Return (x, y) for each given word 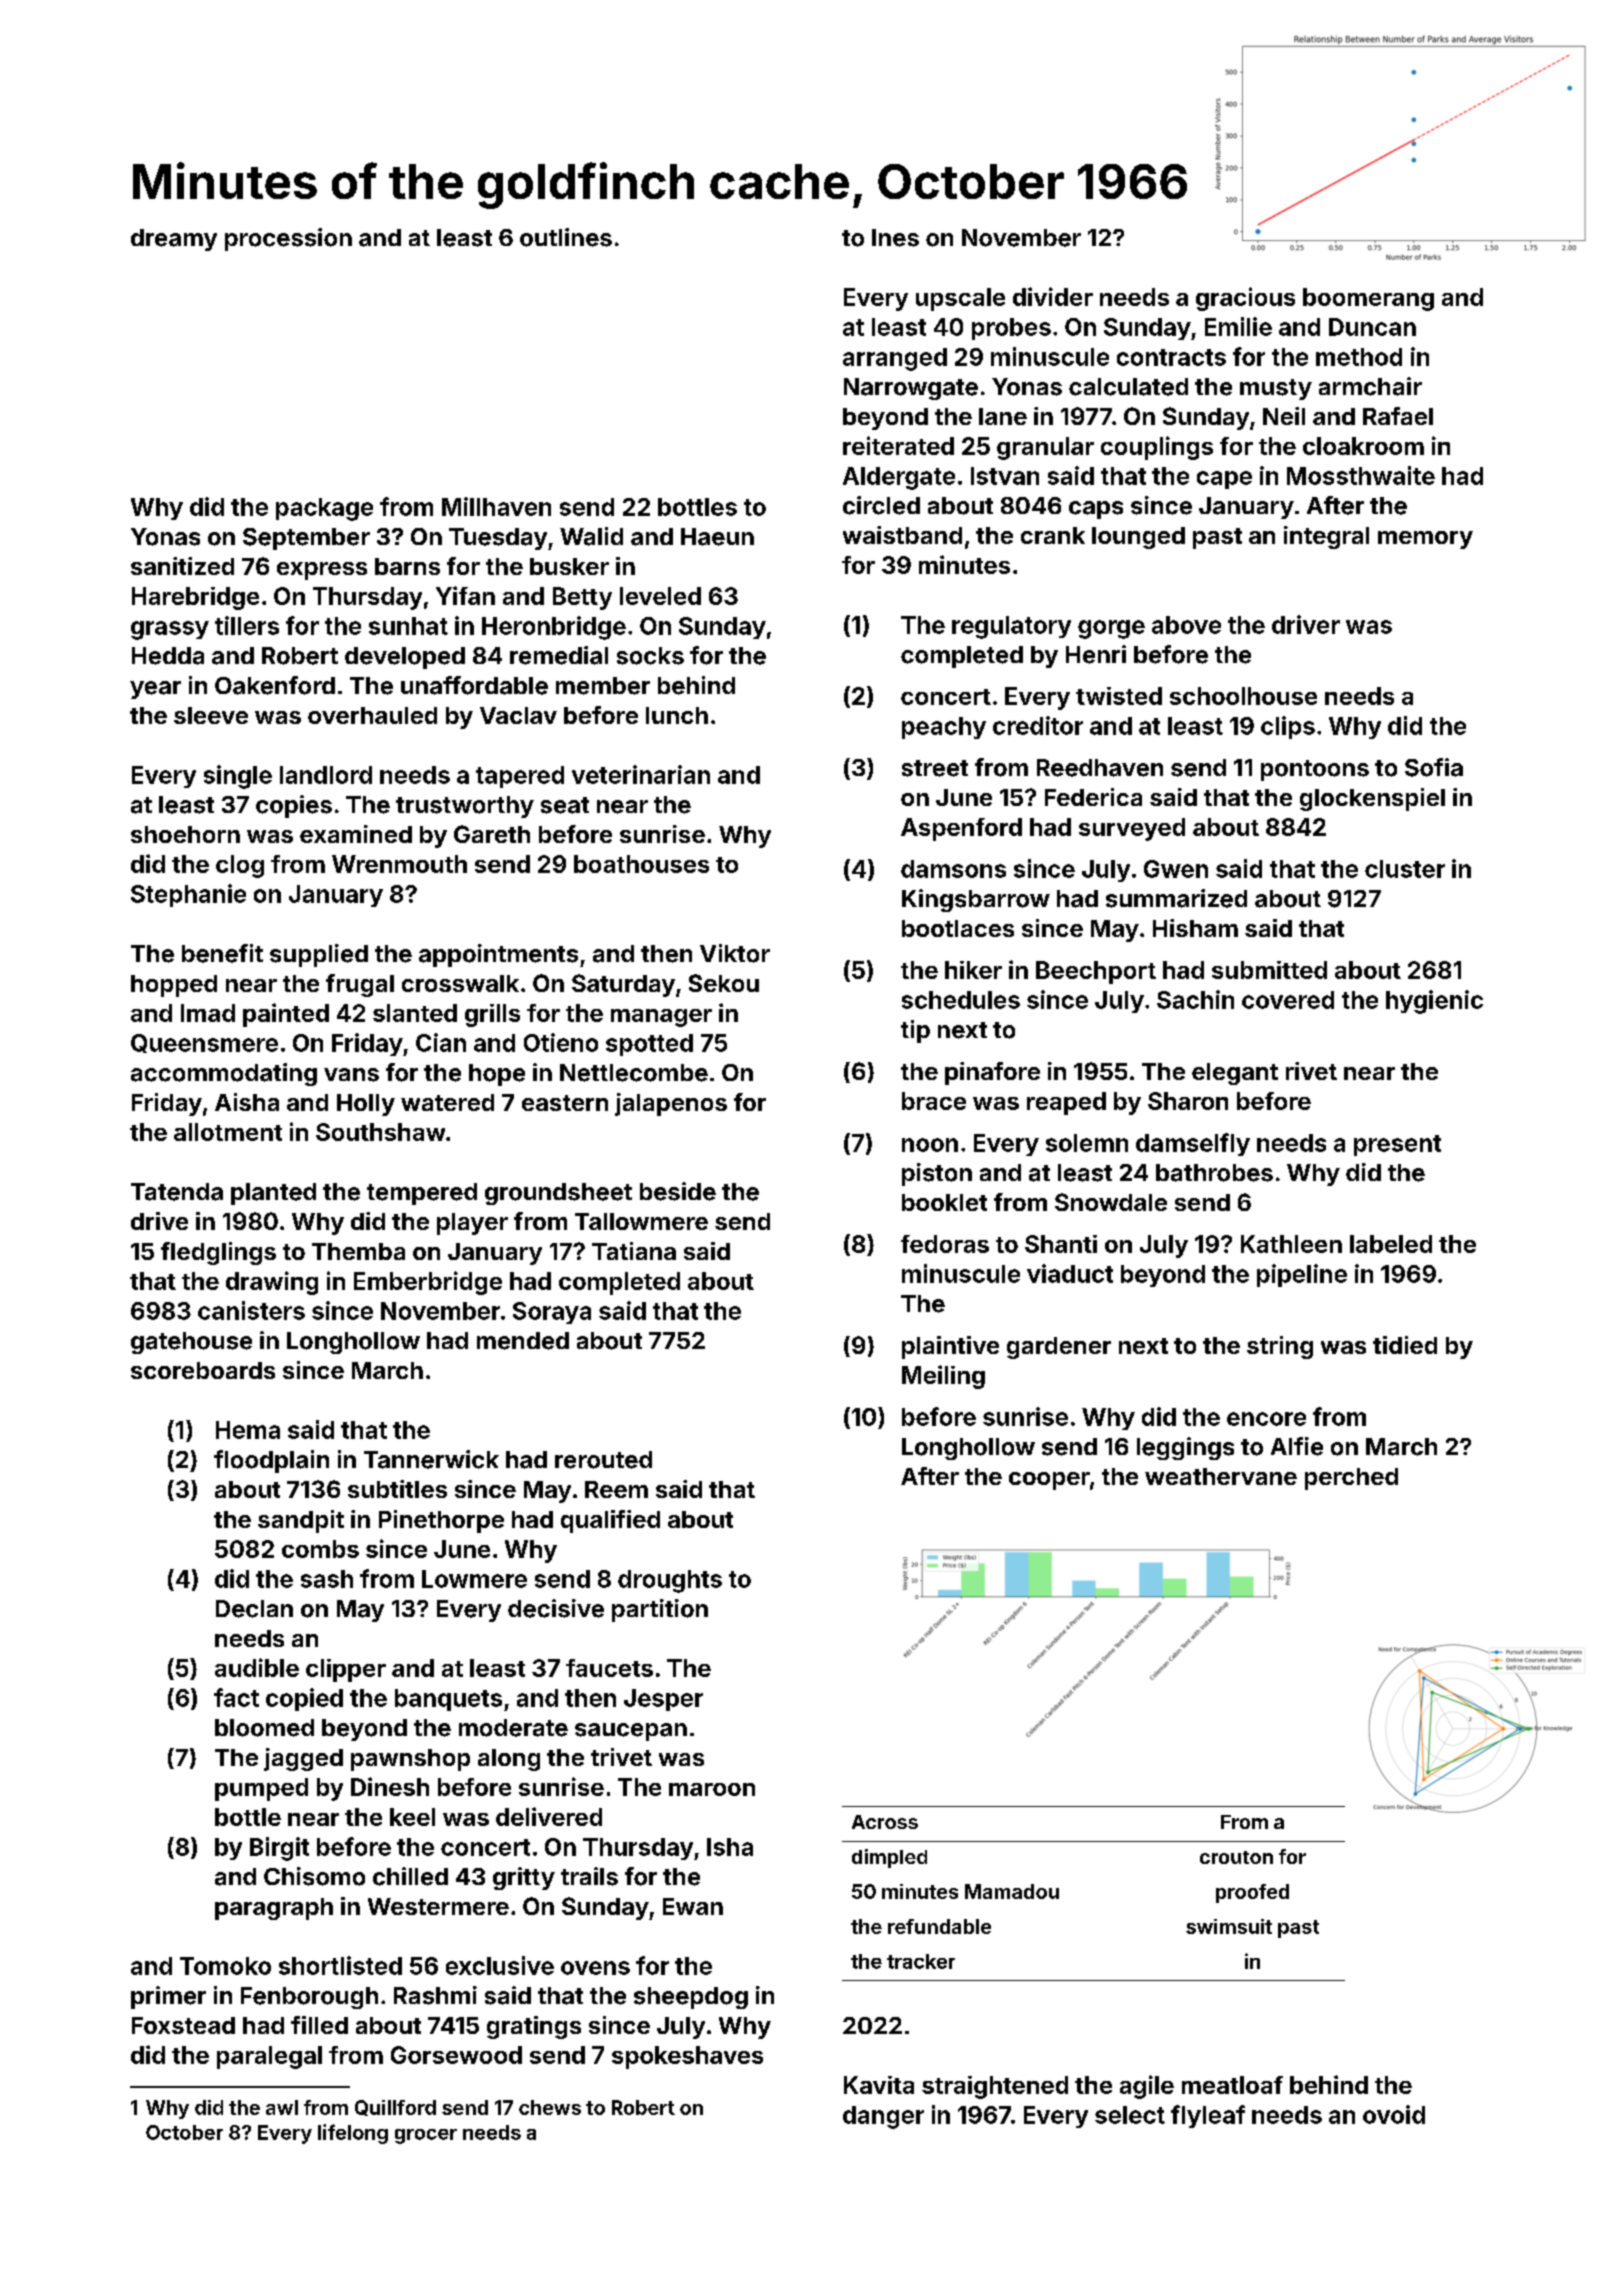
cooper (1049, 1481)
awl (282, 2107)
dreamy (174, 240)
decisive (556, 1608)
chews (550, 2107)
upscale (960, 299)
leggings (1185, 1448)
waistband (902, 535)
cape (1224, 480)
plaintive (950, 1347)
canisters (251, 1310)
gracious (1245, 299)
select (1130, 2115)
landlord (326, 775)
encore (1266, 1419)
